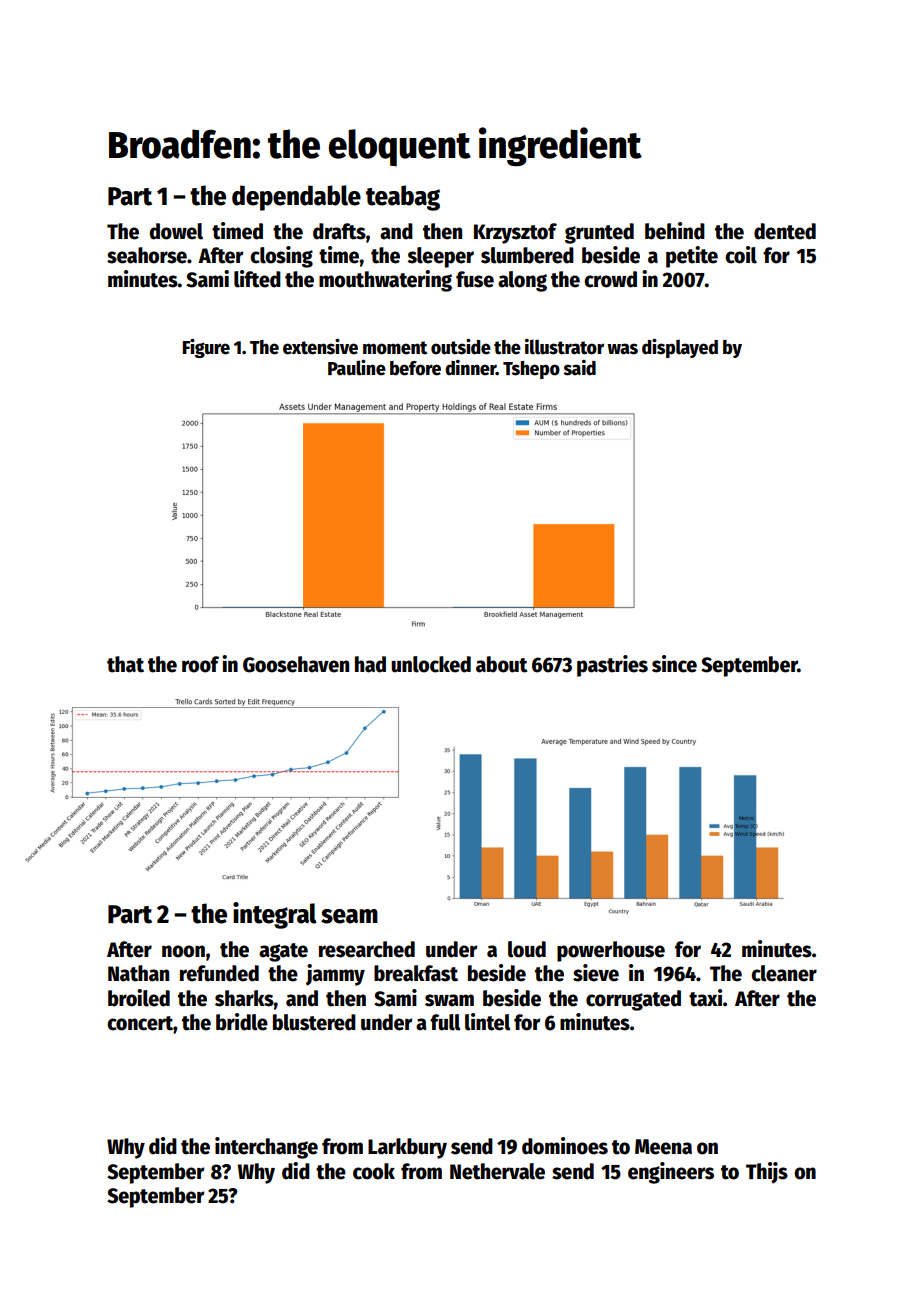 This document has width=924, height=1311. What do you see at coordinates (257, 279) in the document?
I see `lifted` at bounding box center [257, 279].
